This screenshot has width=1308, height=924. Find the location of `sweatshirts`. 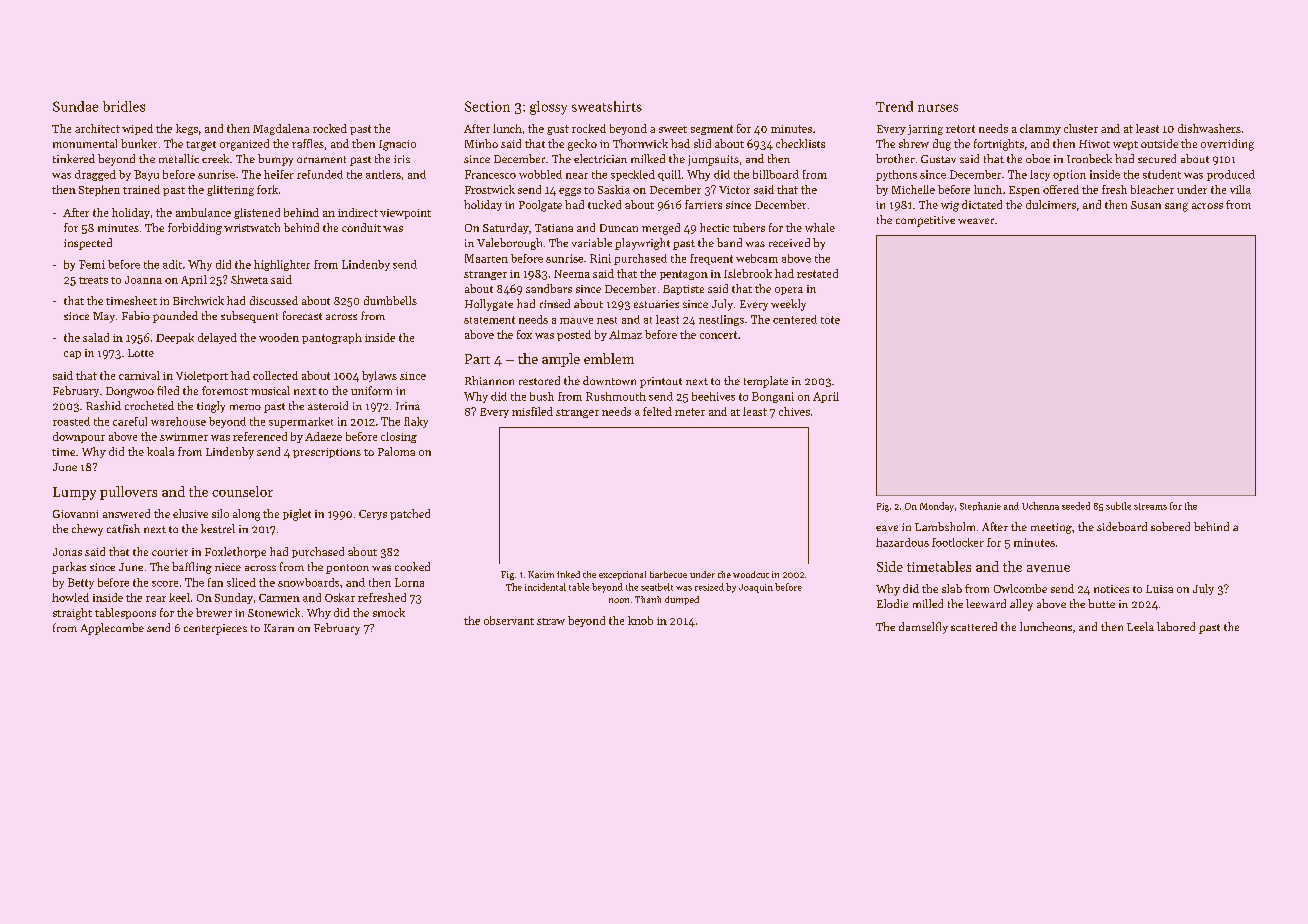

sweatshirts is located at coordinates (607, 106).
